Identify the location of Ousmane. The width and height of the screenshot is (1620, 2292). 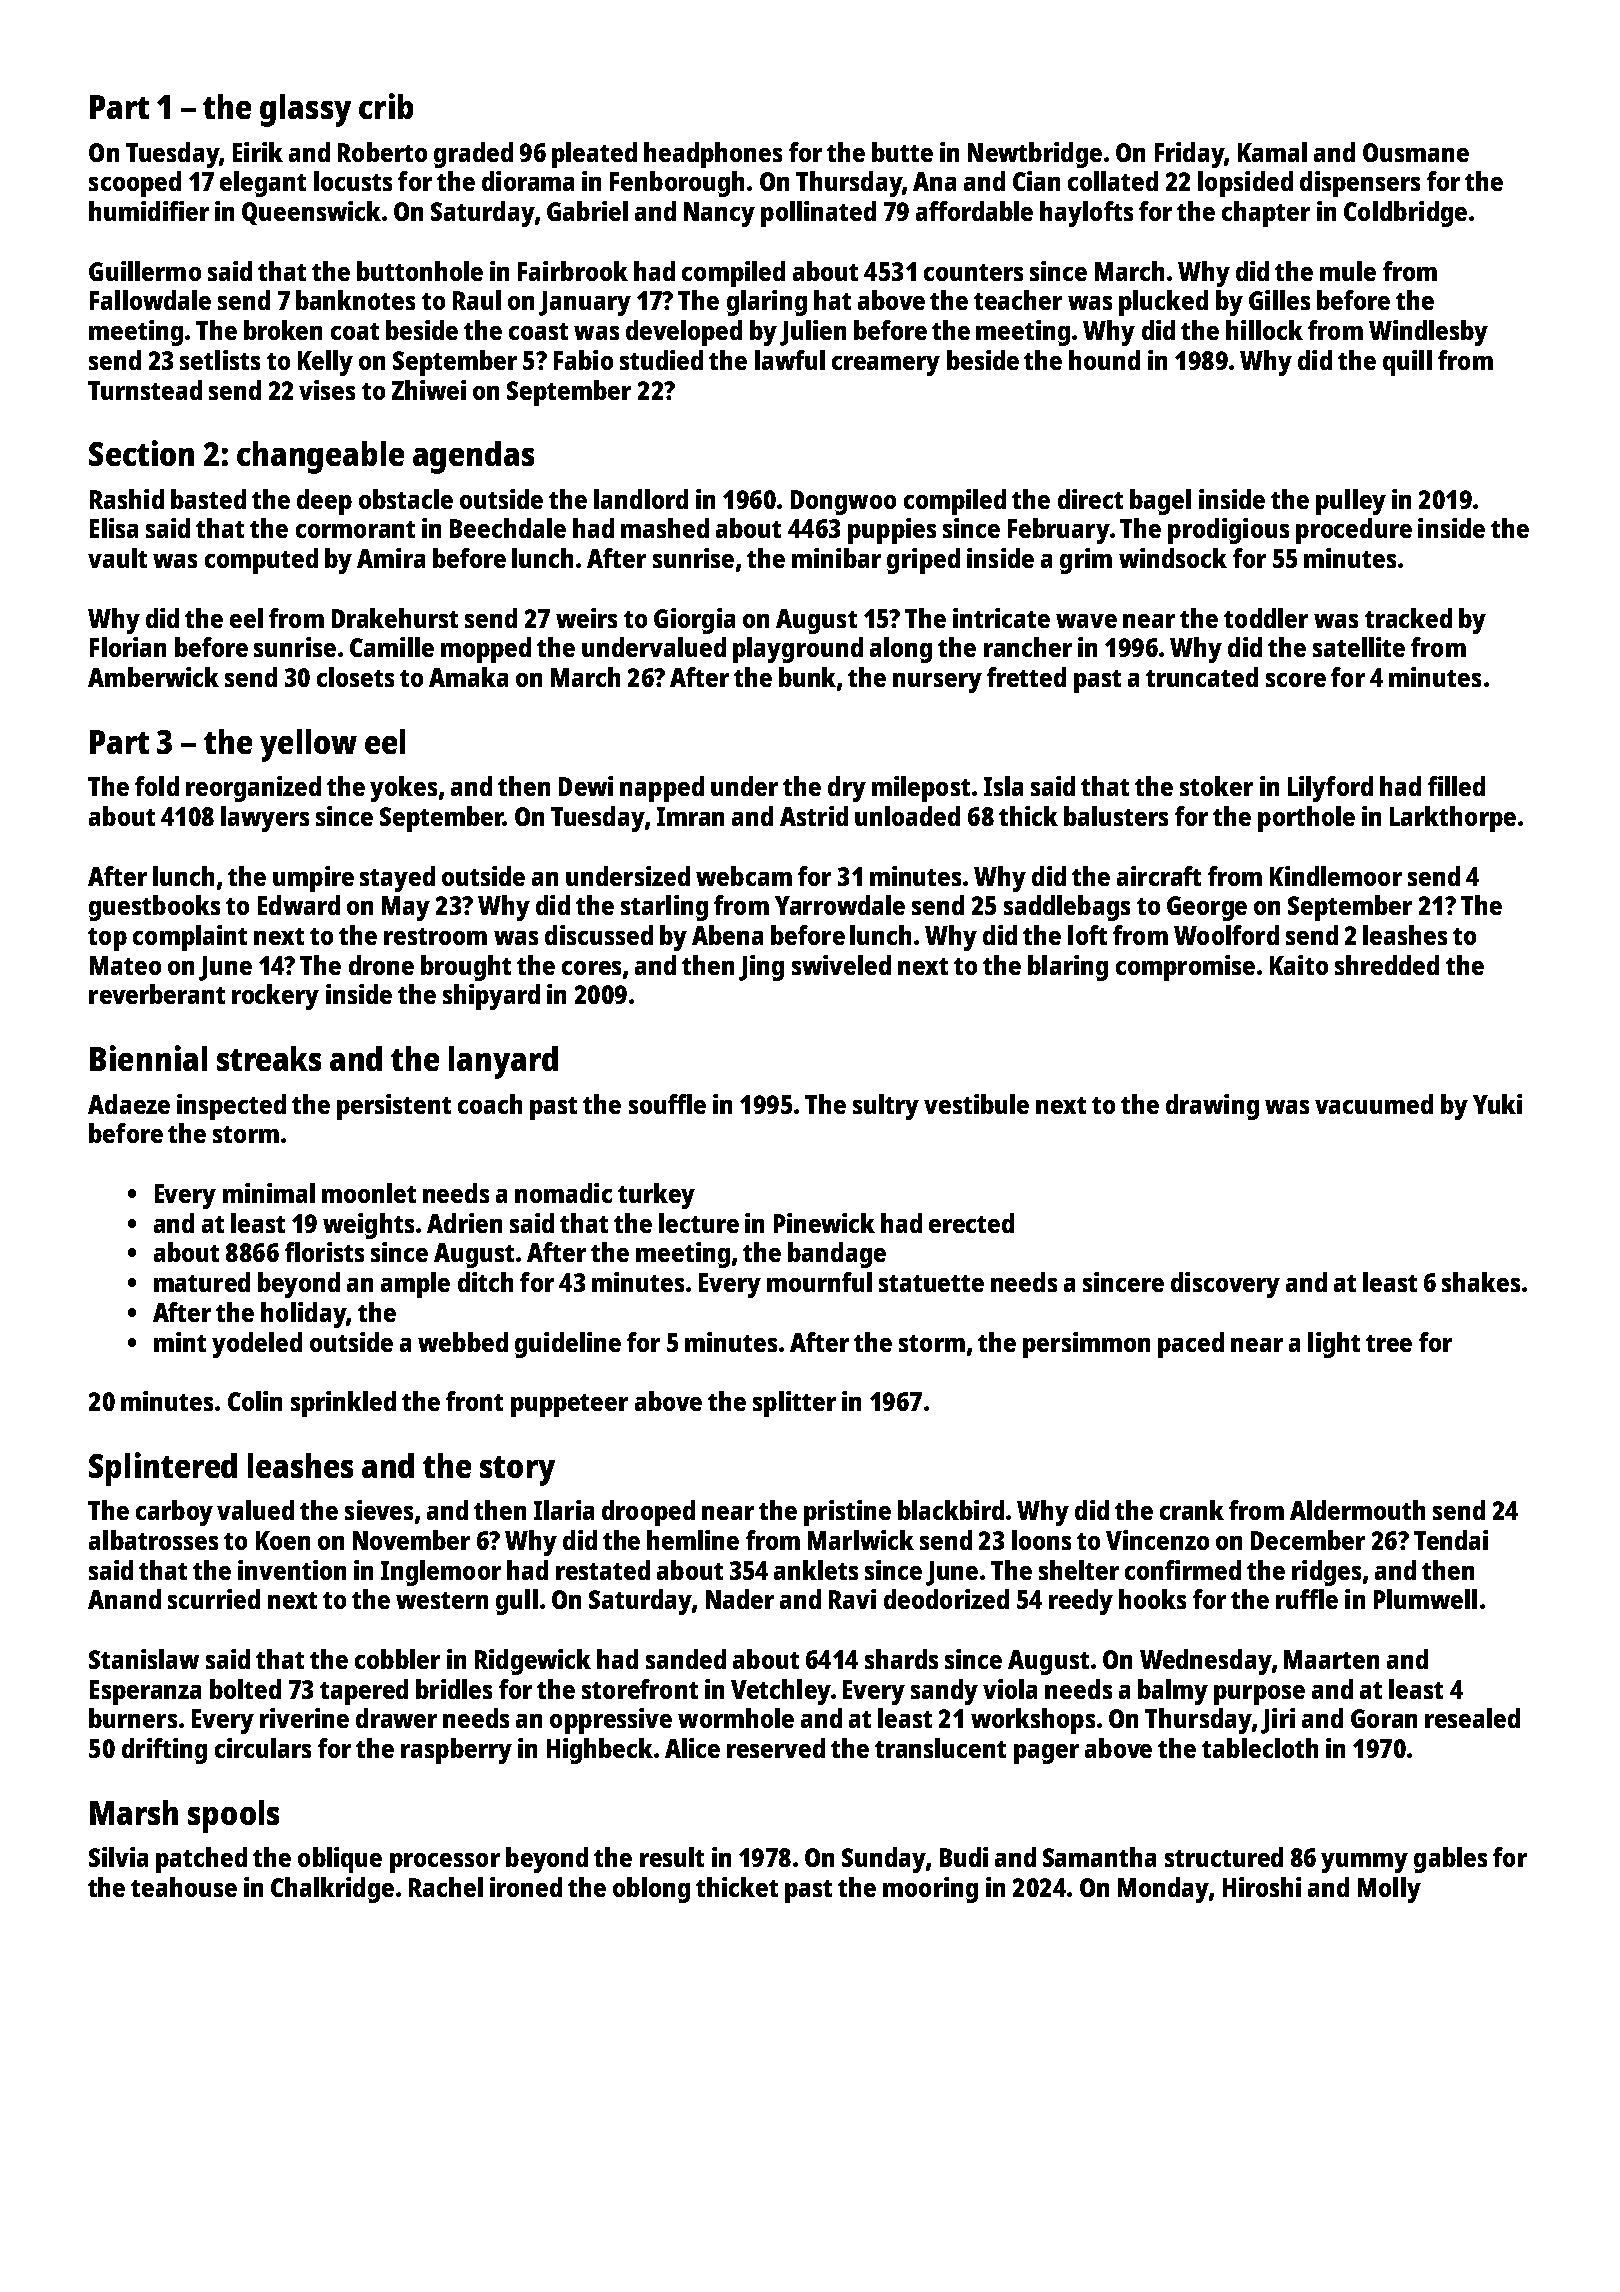
(1416, 152).
